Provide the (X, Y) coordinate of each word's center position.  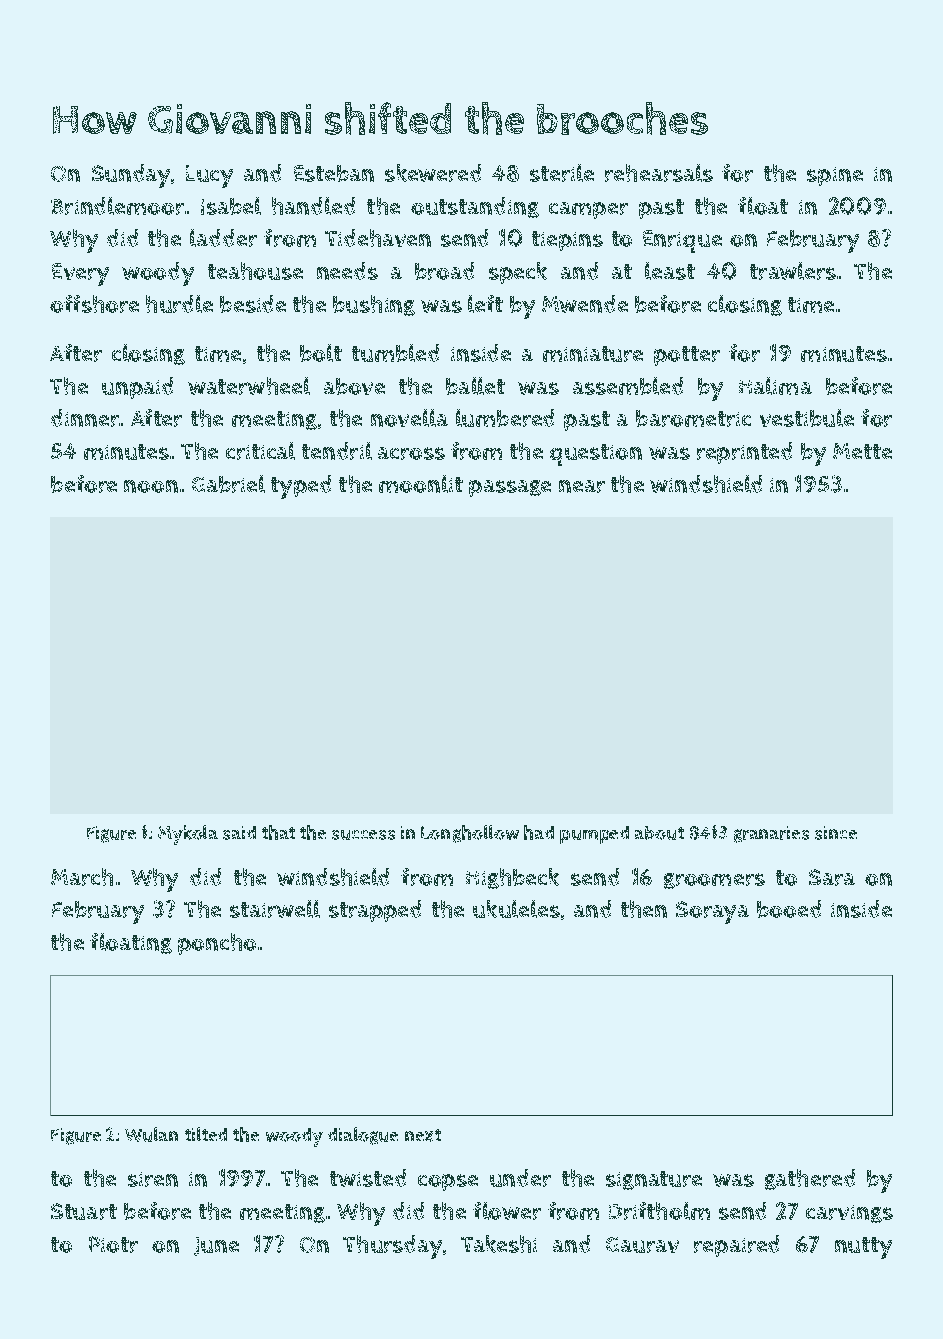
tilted (206, 1134)
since (836, 833)
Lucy (209, 176)
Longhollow (470, 834)
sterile (562, 173)
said (239, 833)
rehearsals (659, 173)
